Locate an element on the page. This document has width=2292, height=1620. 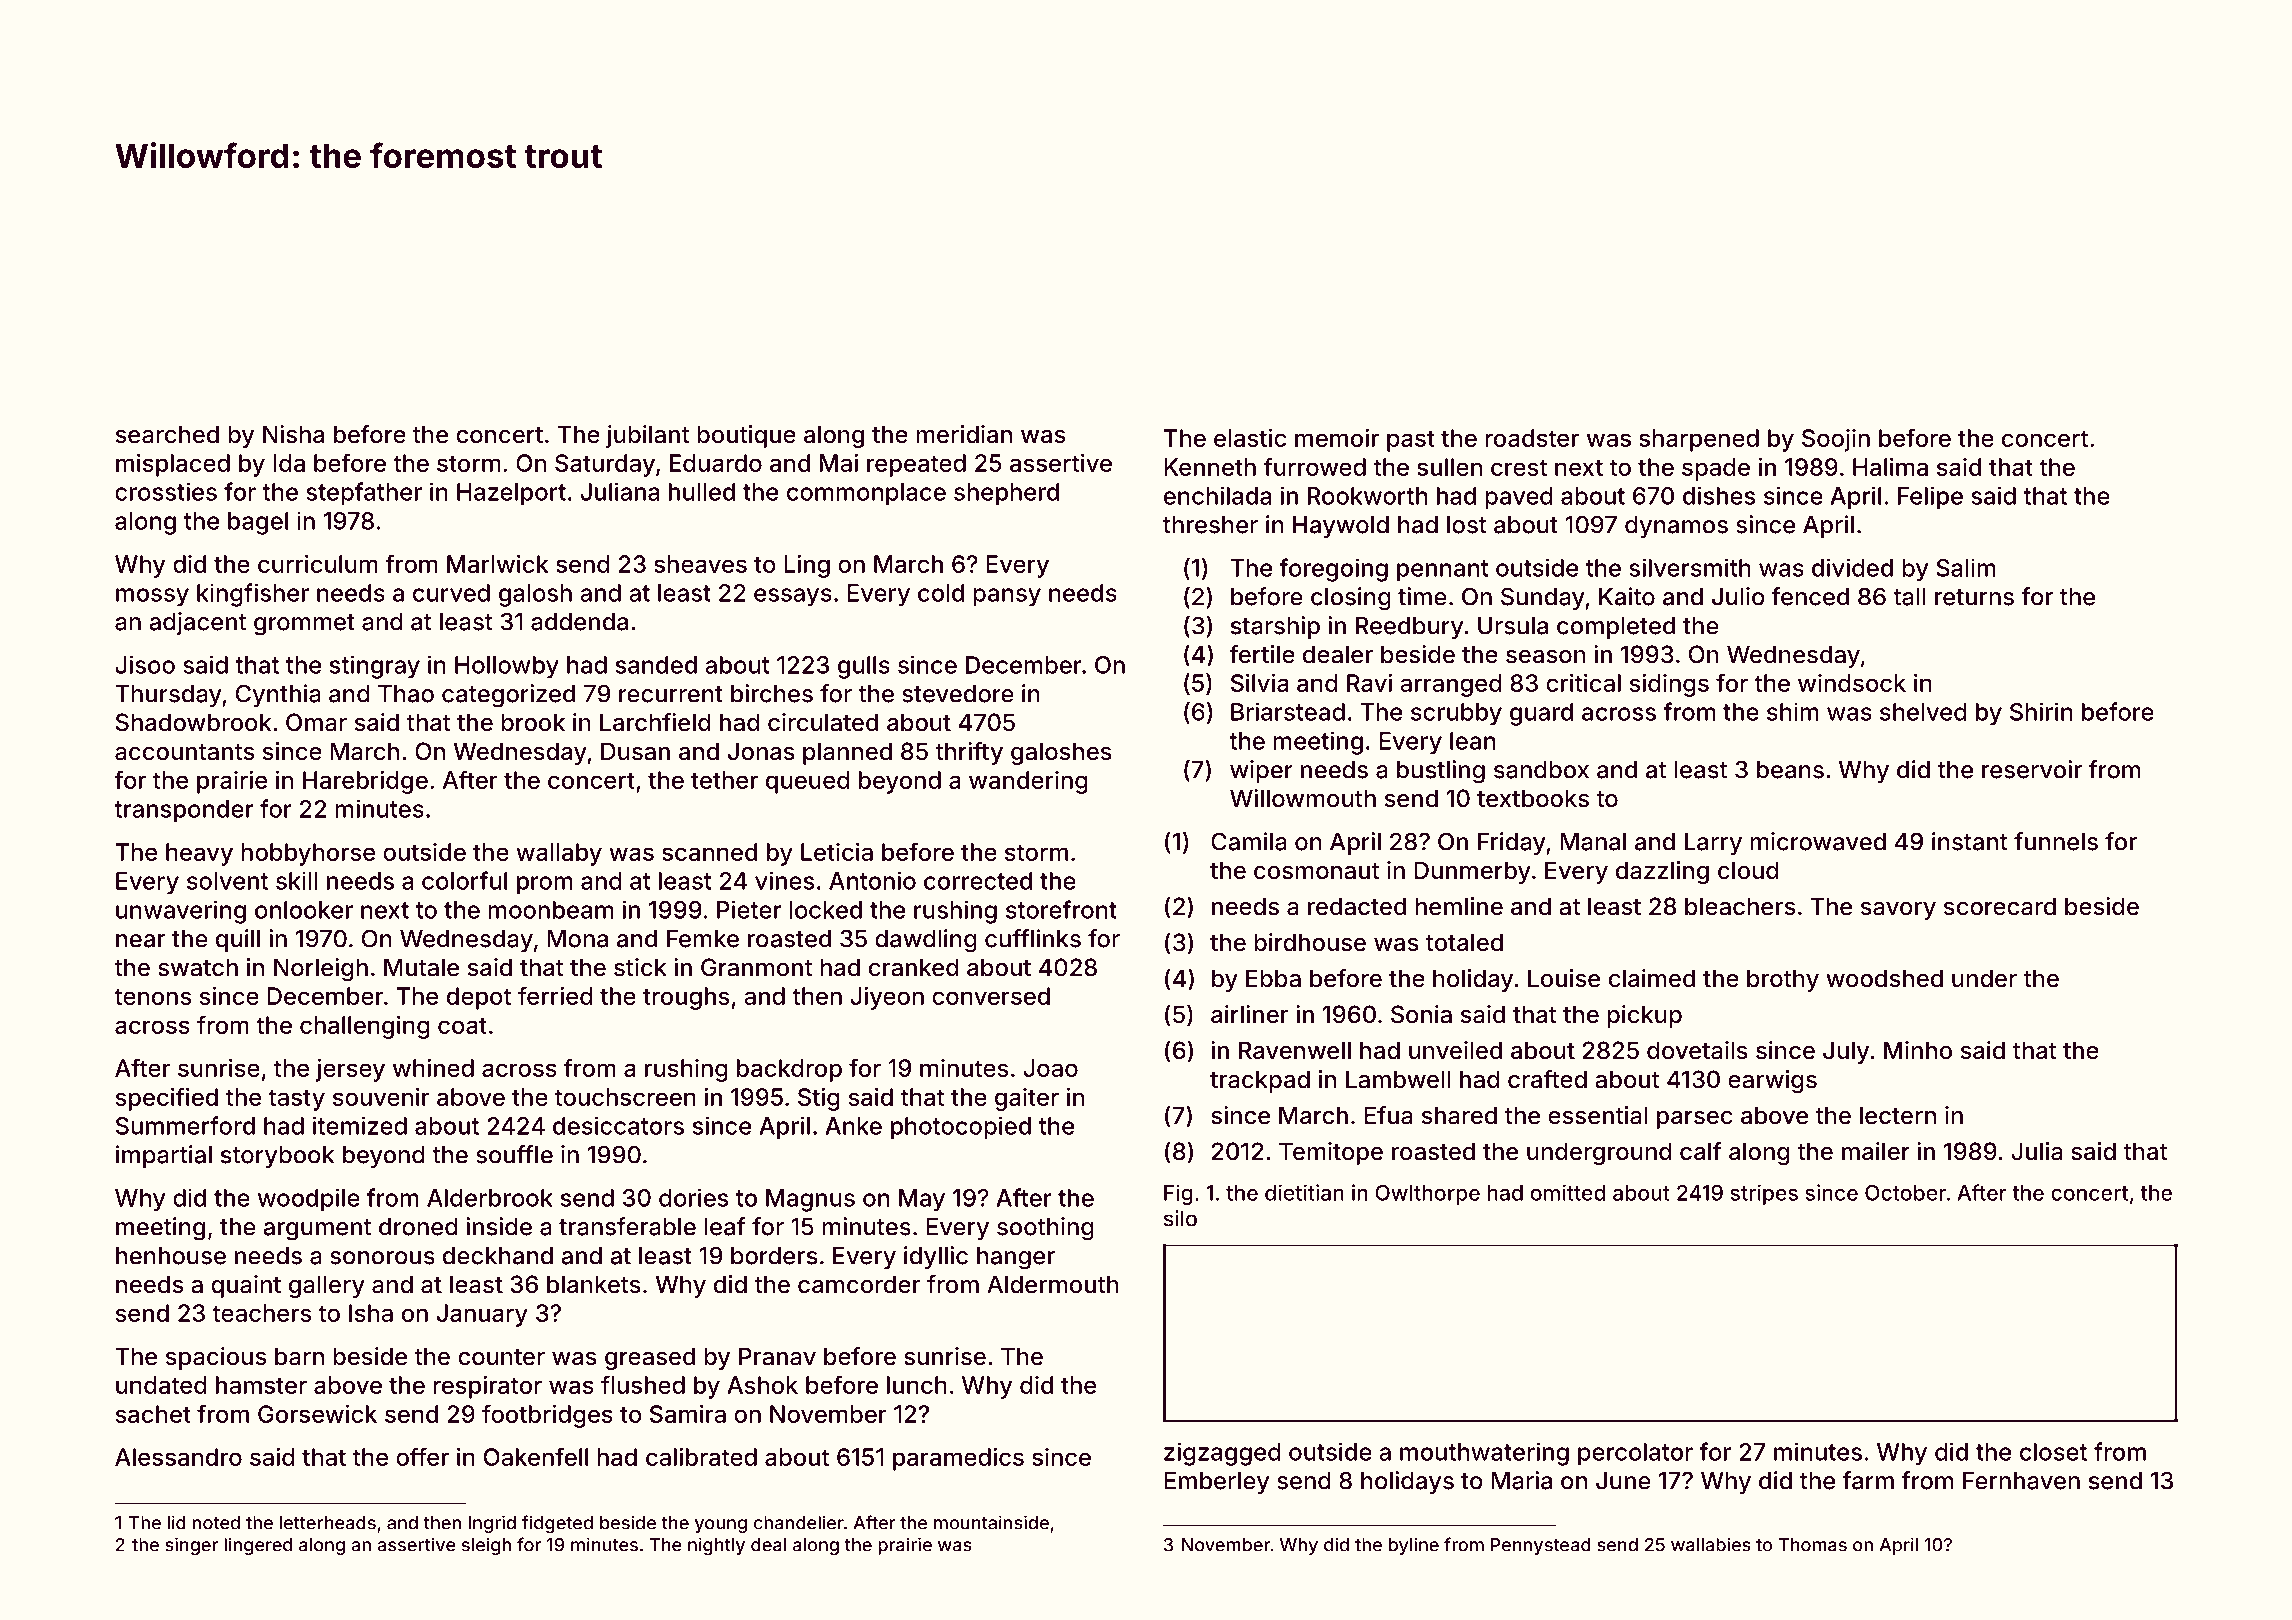
scorecard is located at coordinates (2000, 906).
